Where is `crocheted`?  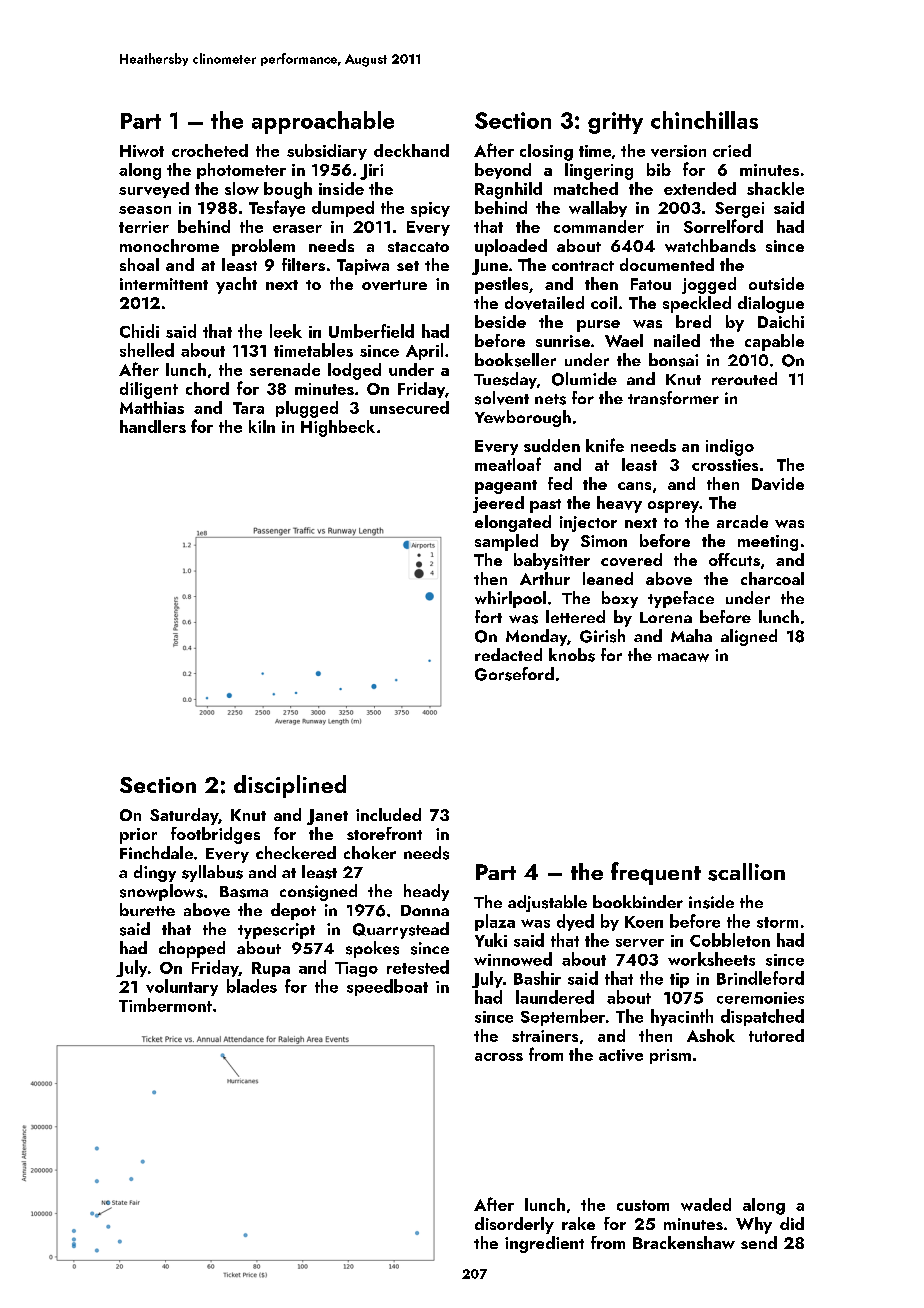
crocheted is located at coordinates (210, 150).
